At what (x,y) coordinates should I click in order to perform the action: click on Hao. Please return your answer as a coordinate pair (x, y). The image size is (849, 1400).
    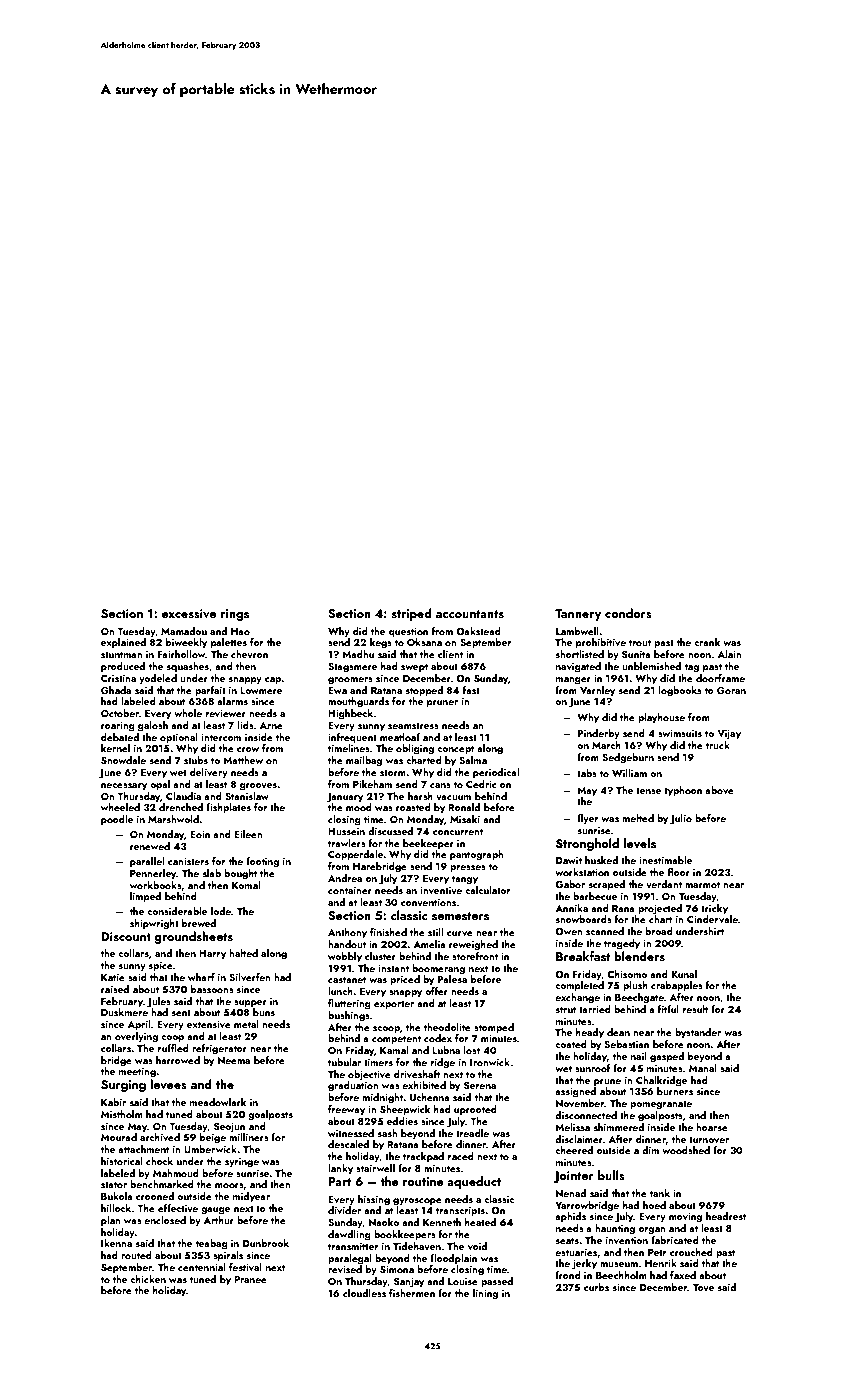
    Looking at the image, I should click on (240, 631).
